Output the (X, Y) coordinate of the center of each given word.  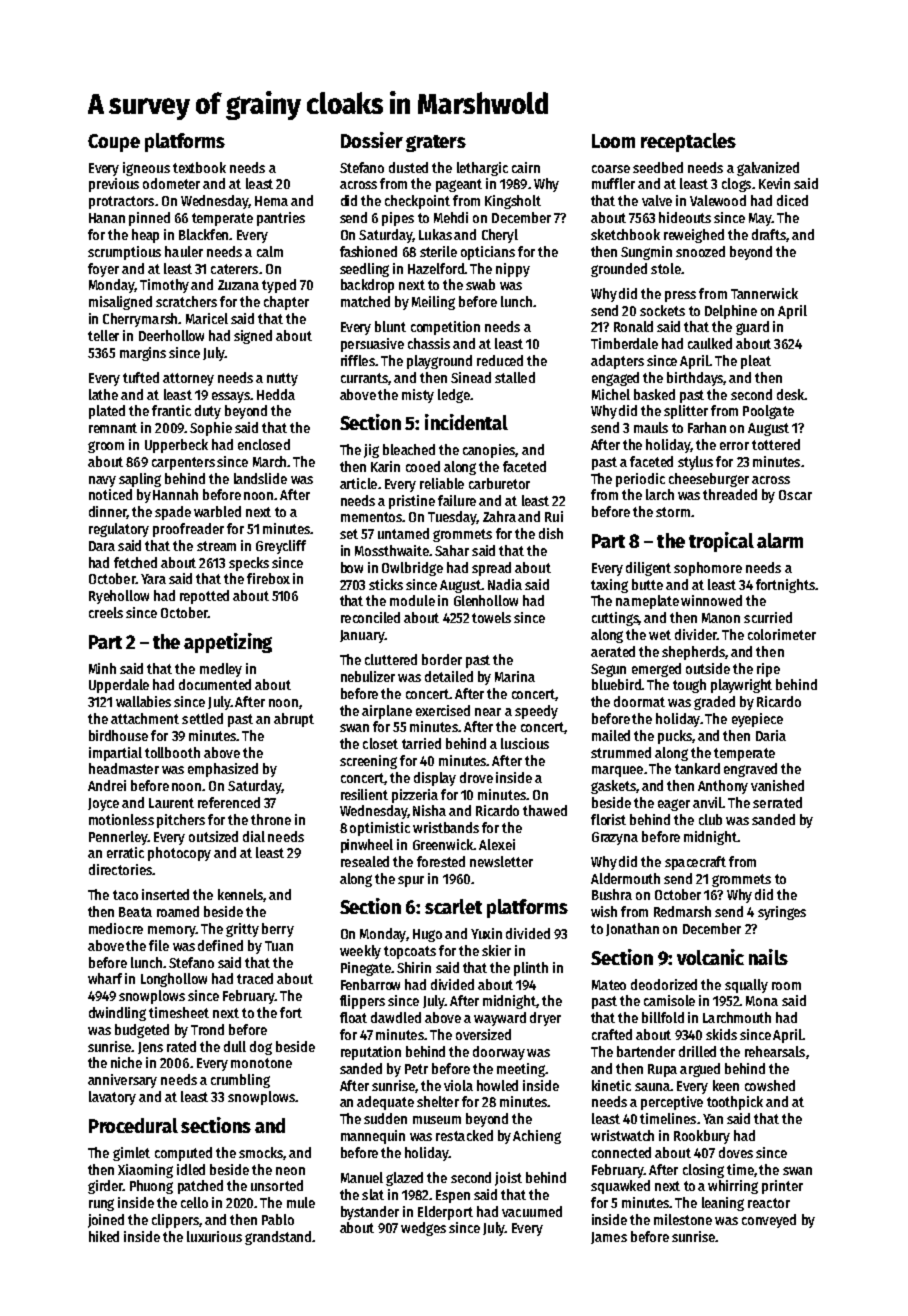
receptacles (688, 142)
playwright (741, 686)
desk (791, 394)
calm (270, 251)
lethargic (482, 169)
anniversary (122, 1081)
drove (476, 777)
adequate (385, 1103)
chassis (429, 343)
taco (125, 895)
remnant (113, 428)
